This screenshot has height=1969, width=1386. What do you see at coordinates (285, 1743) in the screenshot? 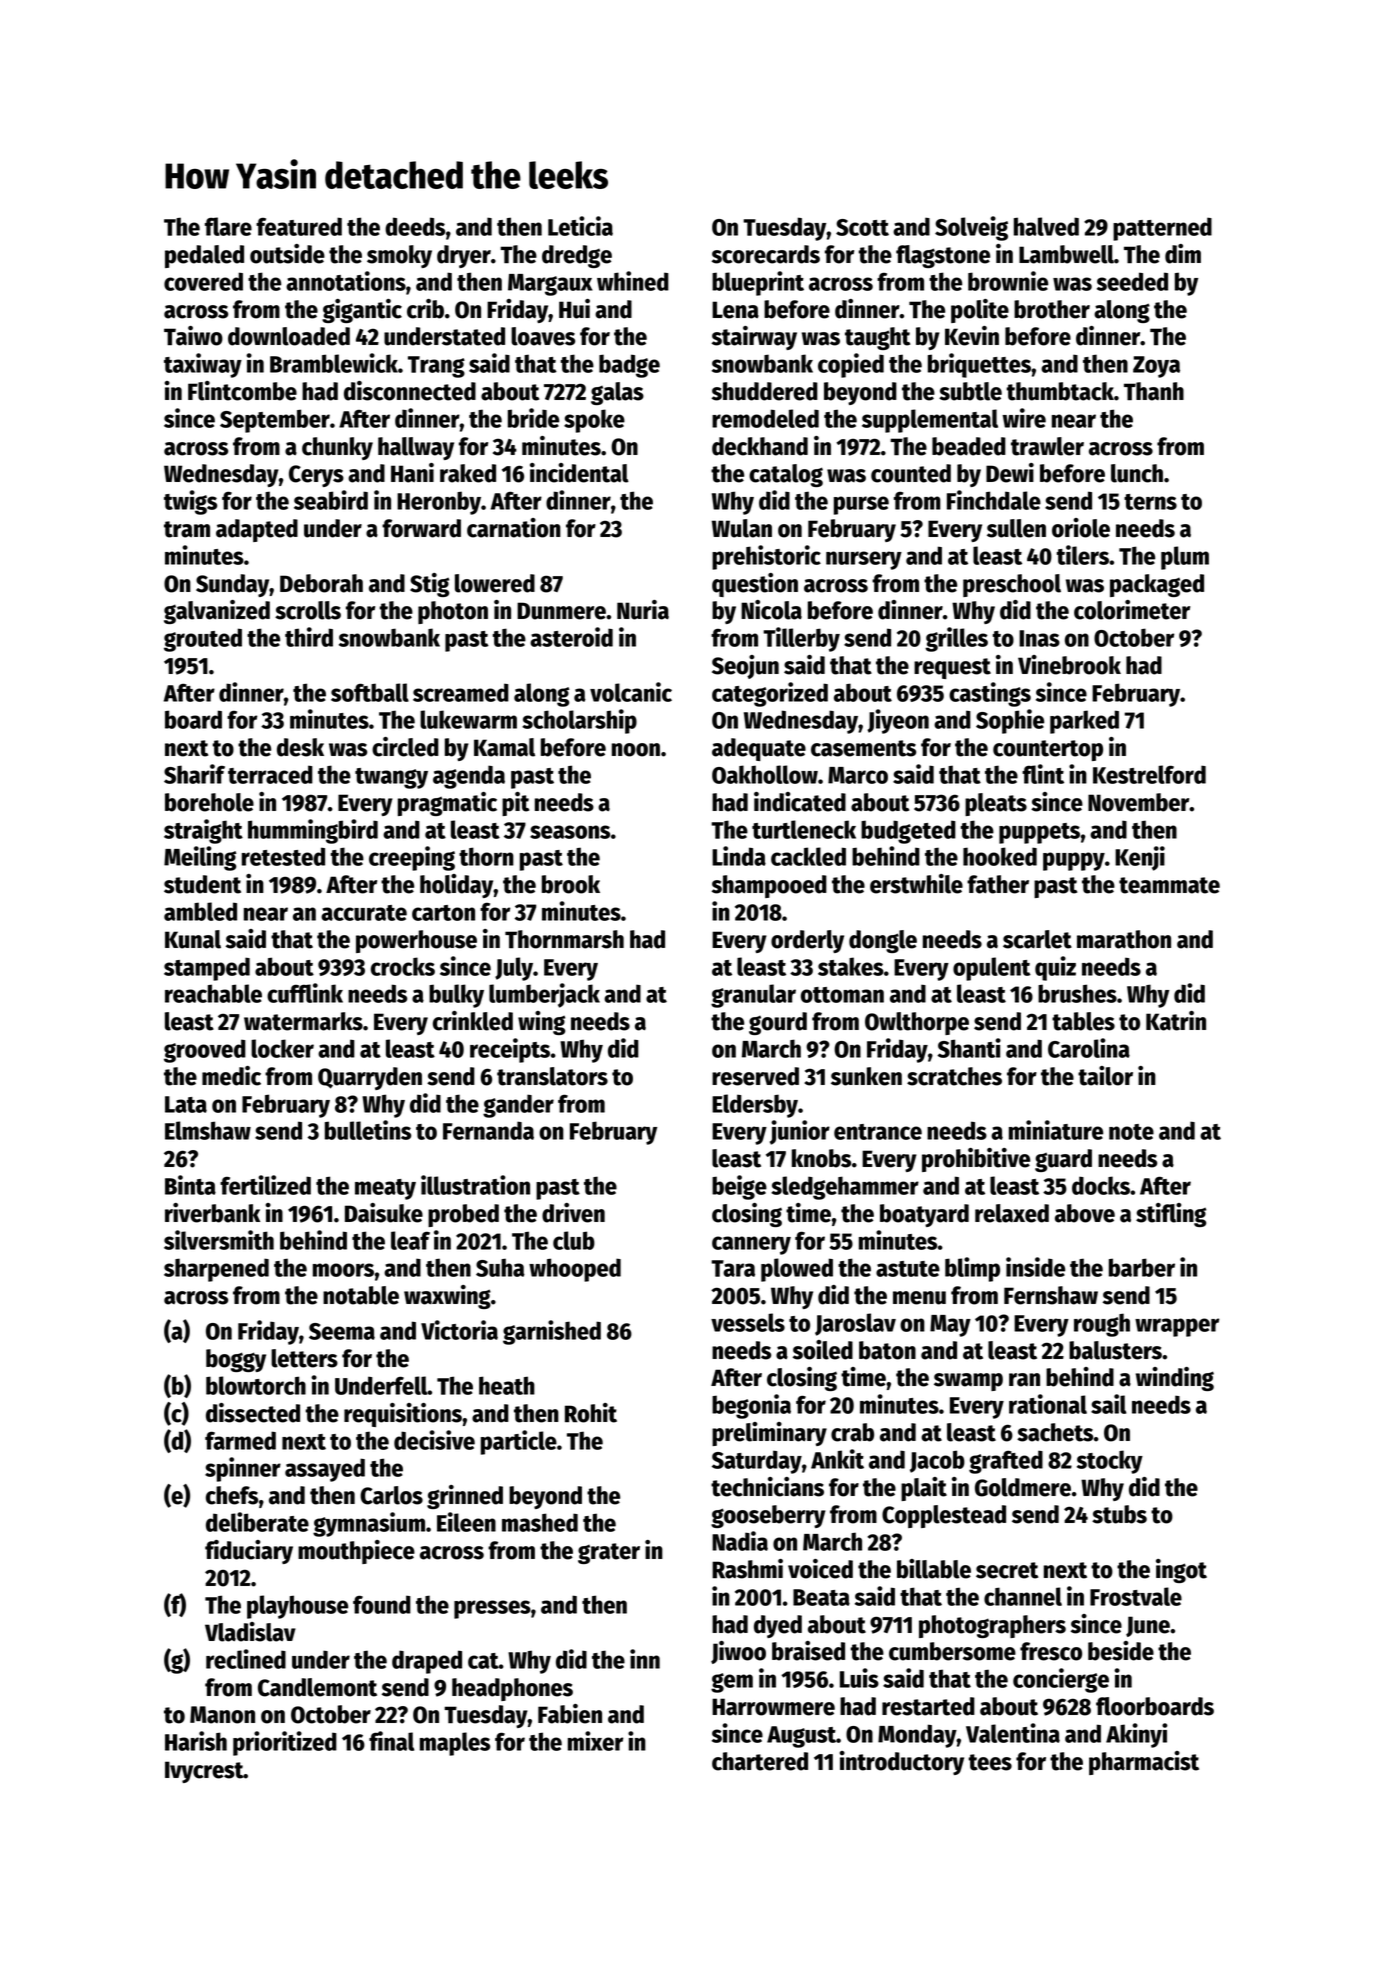
I see `prioritized` at bounding box center [285, 1743].
